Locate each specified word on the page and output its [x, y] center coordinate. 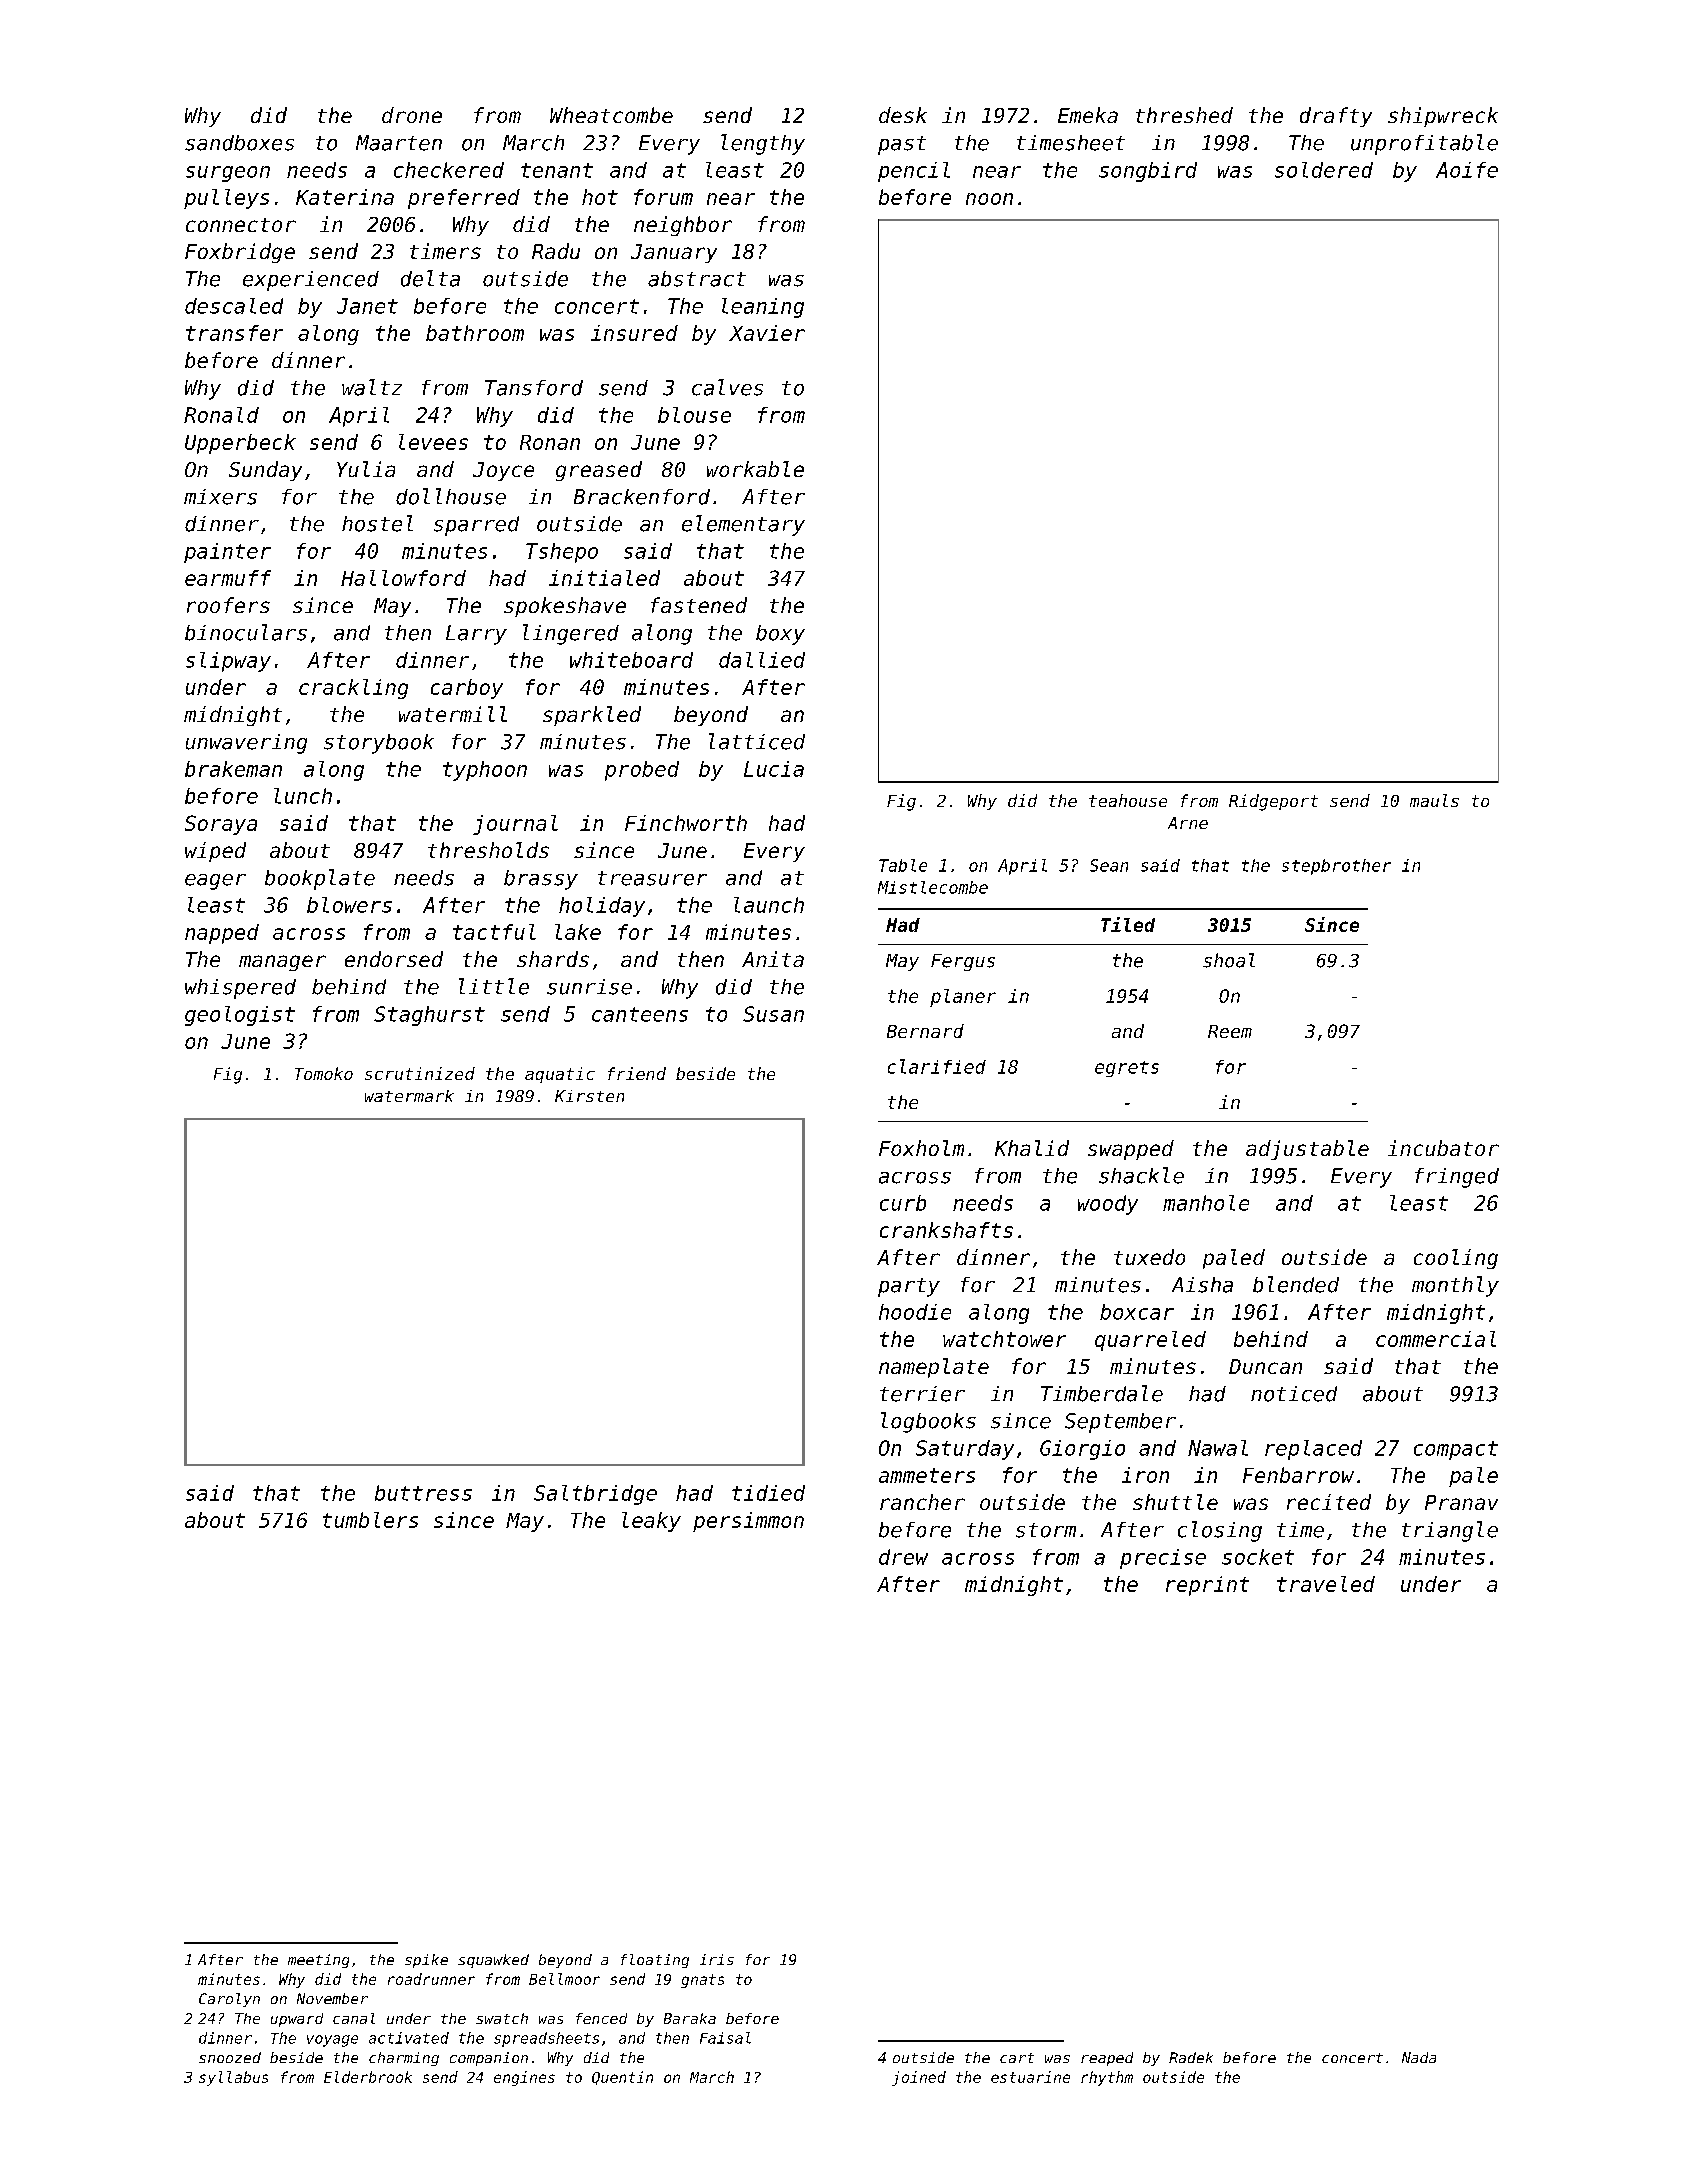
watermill [453, 714]
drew [903, 1557]
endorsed [394, 959]
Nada [1419, 2057]
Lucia [774, 769]
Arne [1188, 823]
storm [1046, 1530]
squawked [493, 1961]
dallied [762, 660]
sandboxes [239, 143]
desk [903, 115]
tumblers [370, 1520]
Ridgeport [1273, 802]
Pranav [1461, 1502]
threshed [1184, 115]
